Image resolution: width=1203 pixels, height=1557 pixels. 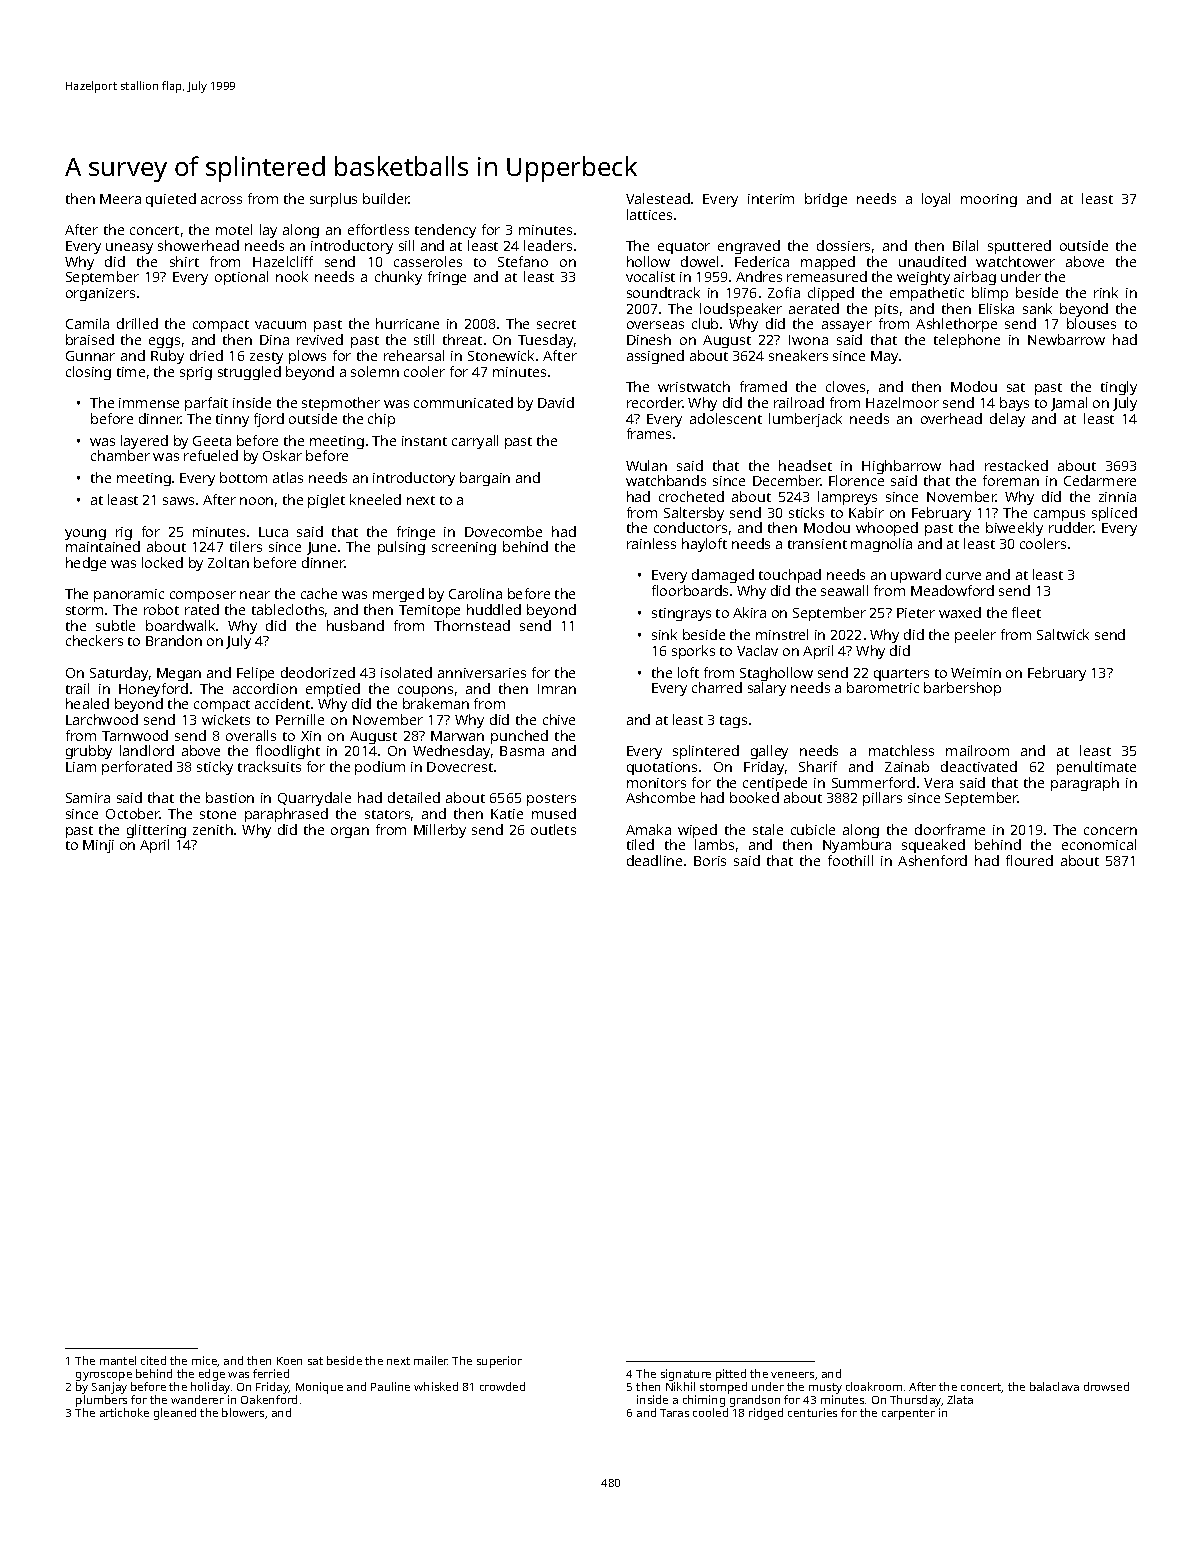 What do you see at coordinates (499, 1362) in the screenshot?
I see `superior` at bounding box center [499, 1362].
